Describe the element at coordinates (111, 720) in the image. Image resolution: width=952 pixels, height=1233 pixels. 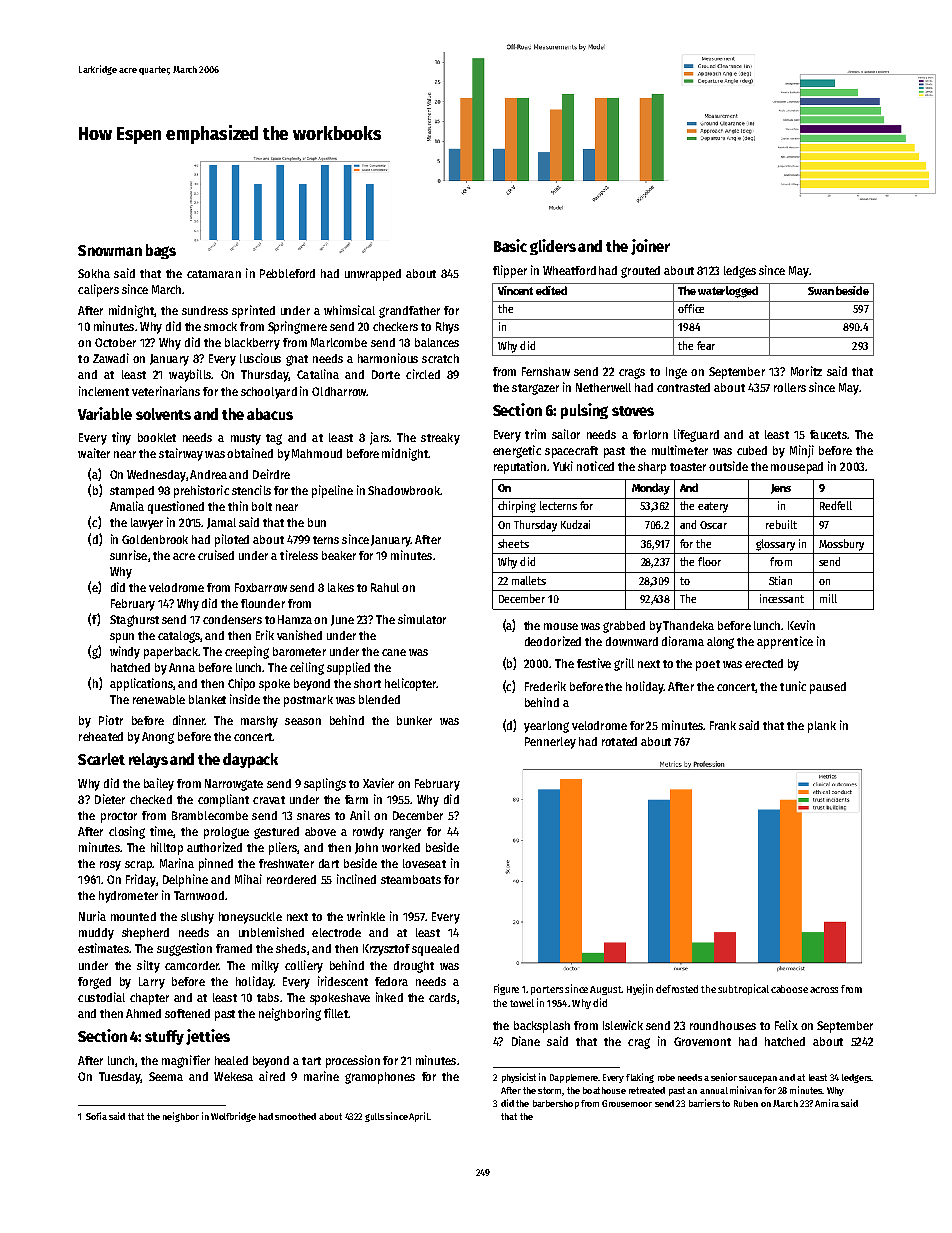
I see `Piotr` at that location.
